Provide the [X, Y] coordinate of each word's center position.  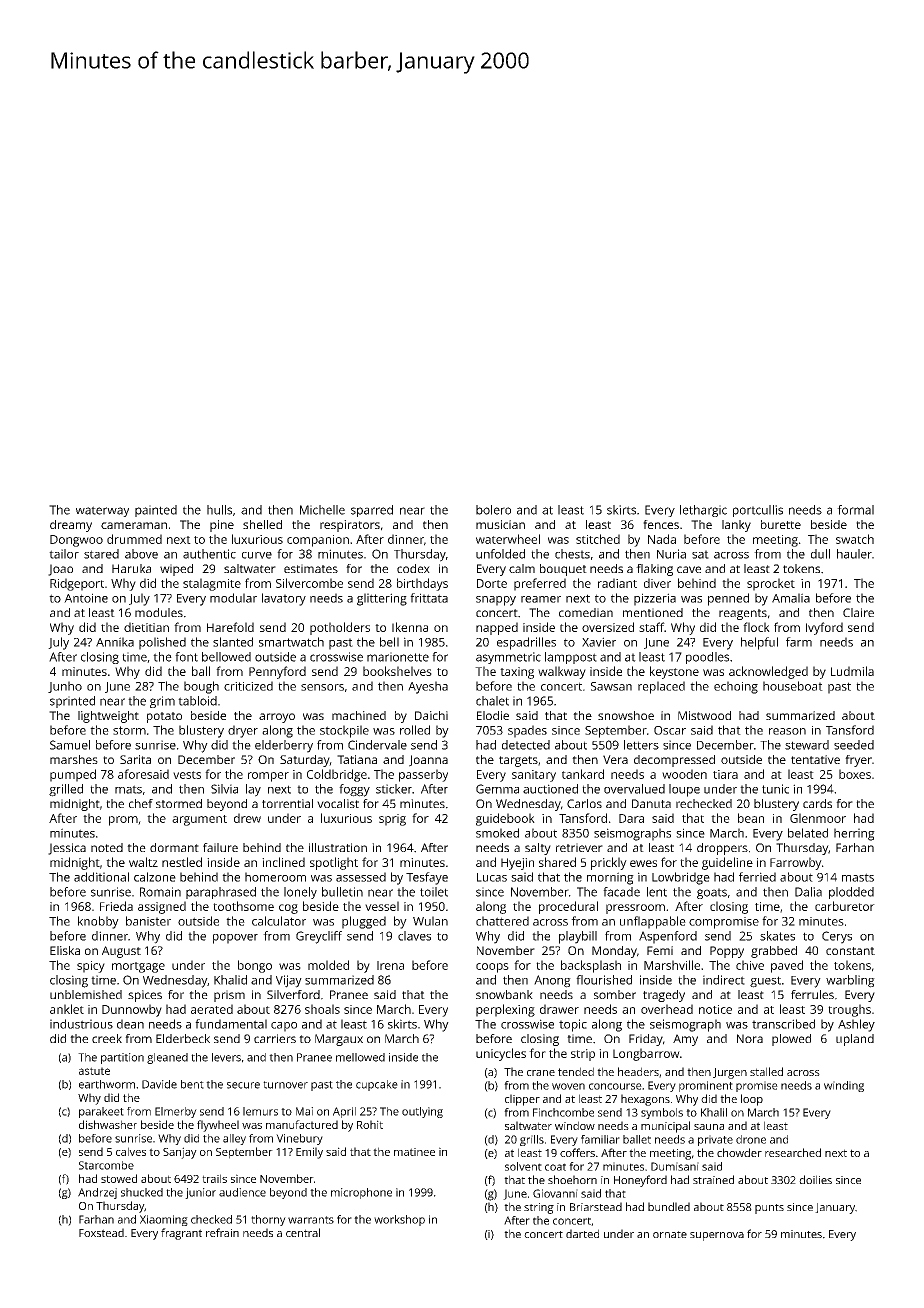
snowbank [504, 994]
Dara [631, 818]
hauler [854, 554]
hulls [219, 510]
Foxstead [101, 1232]
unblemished [86, 994]
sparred [372, 511]
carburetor [845, 906]
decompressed [674, 761]
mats [128, 789]
